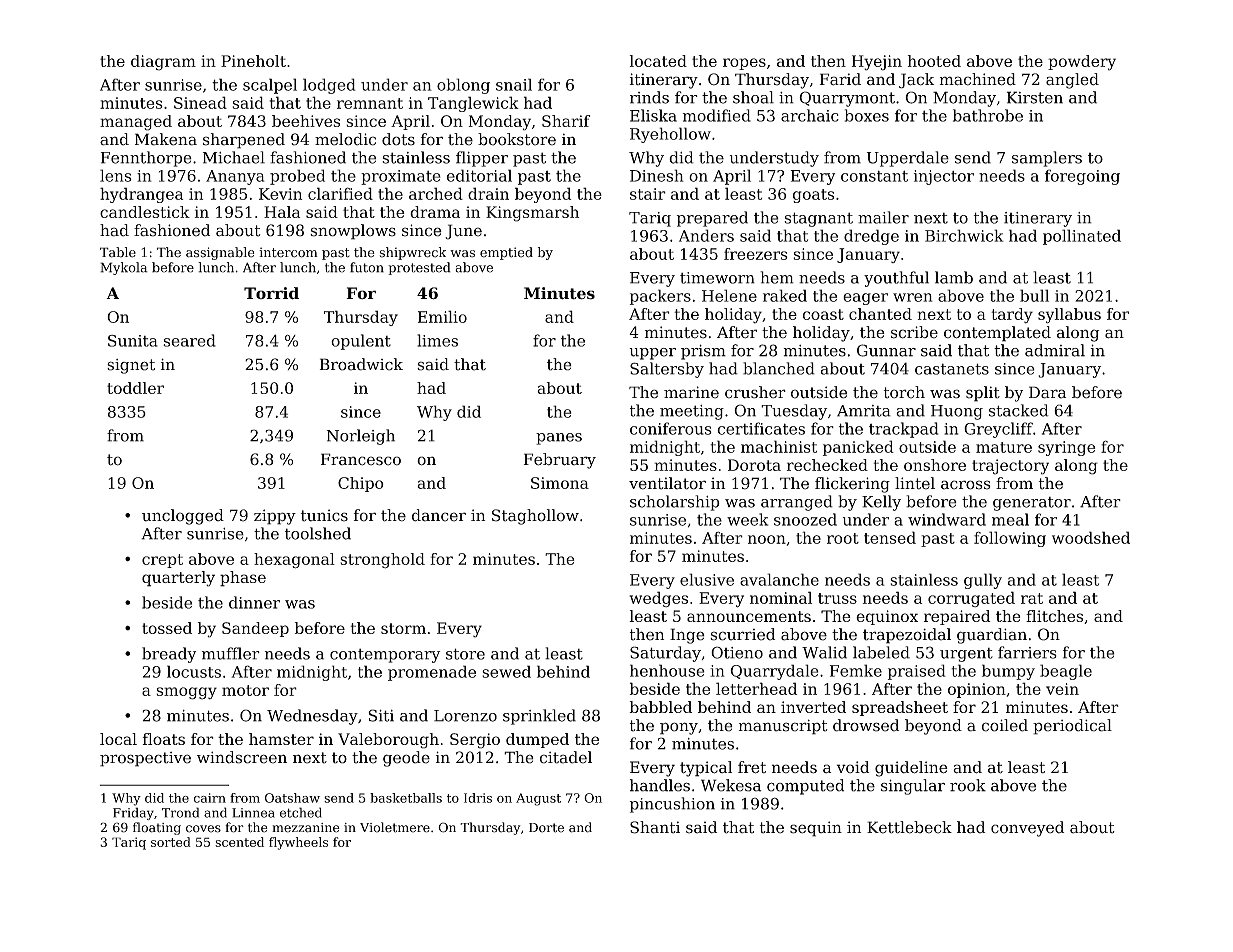  What do you see at coordinates (1004, 447) in the screenshot?
I see `mature` at bounding box center [1004, 447].
